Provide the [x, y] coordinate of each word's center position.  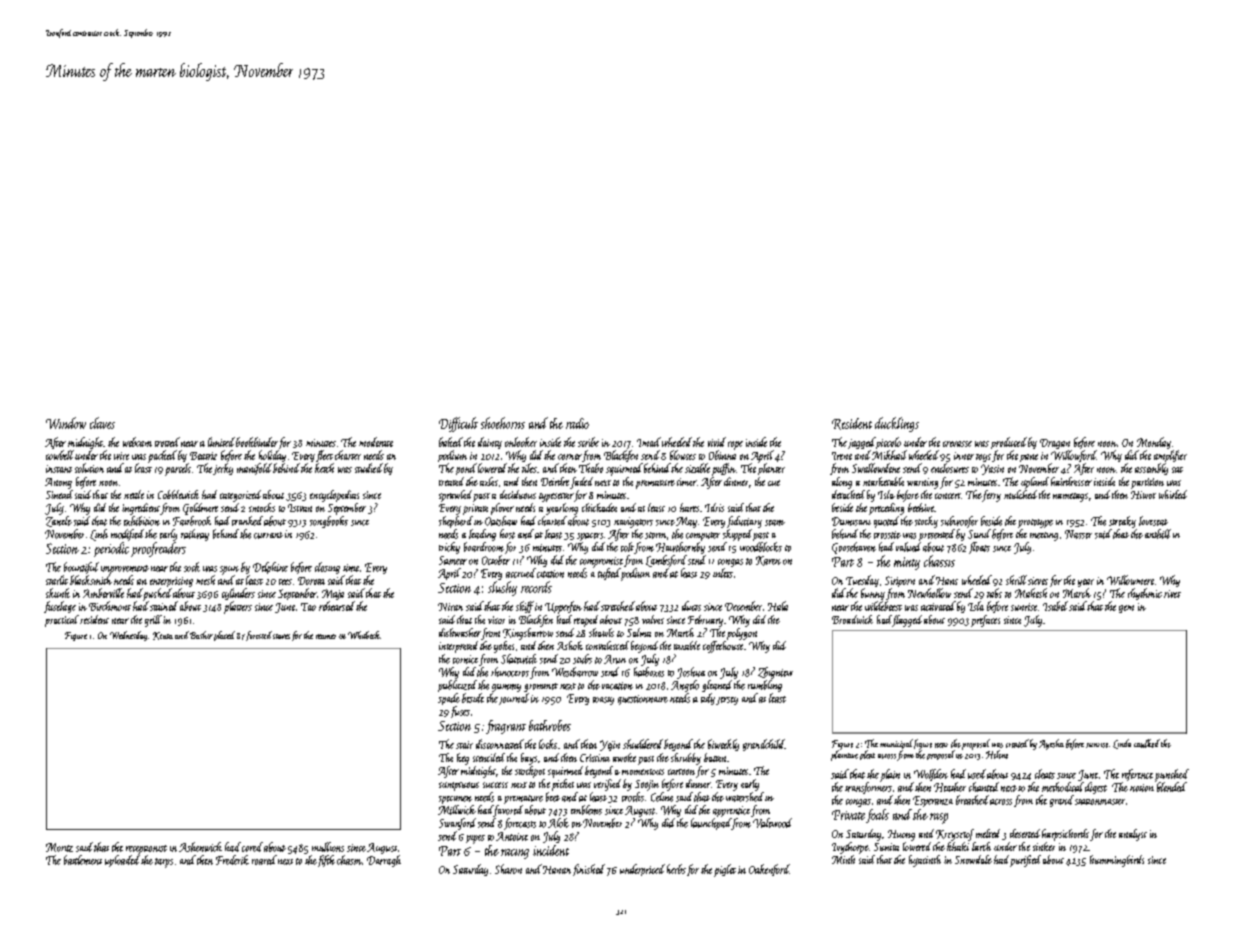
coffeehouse [723, 647]
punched [1172, 775]
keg [463, 759]
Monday [1154, 443]
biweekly [723, 745]
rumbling [765, 686]
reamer [326, 636]
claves [102, 423]
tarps [164, 863]
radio [577, 423]
